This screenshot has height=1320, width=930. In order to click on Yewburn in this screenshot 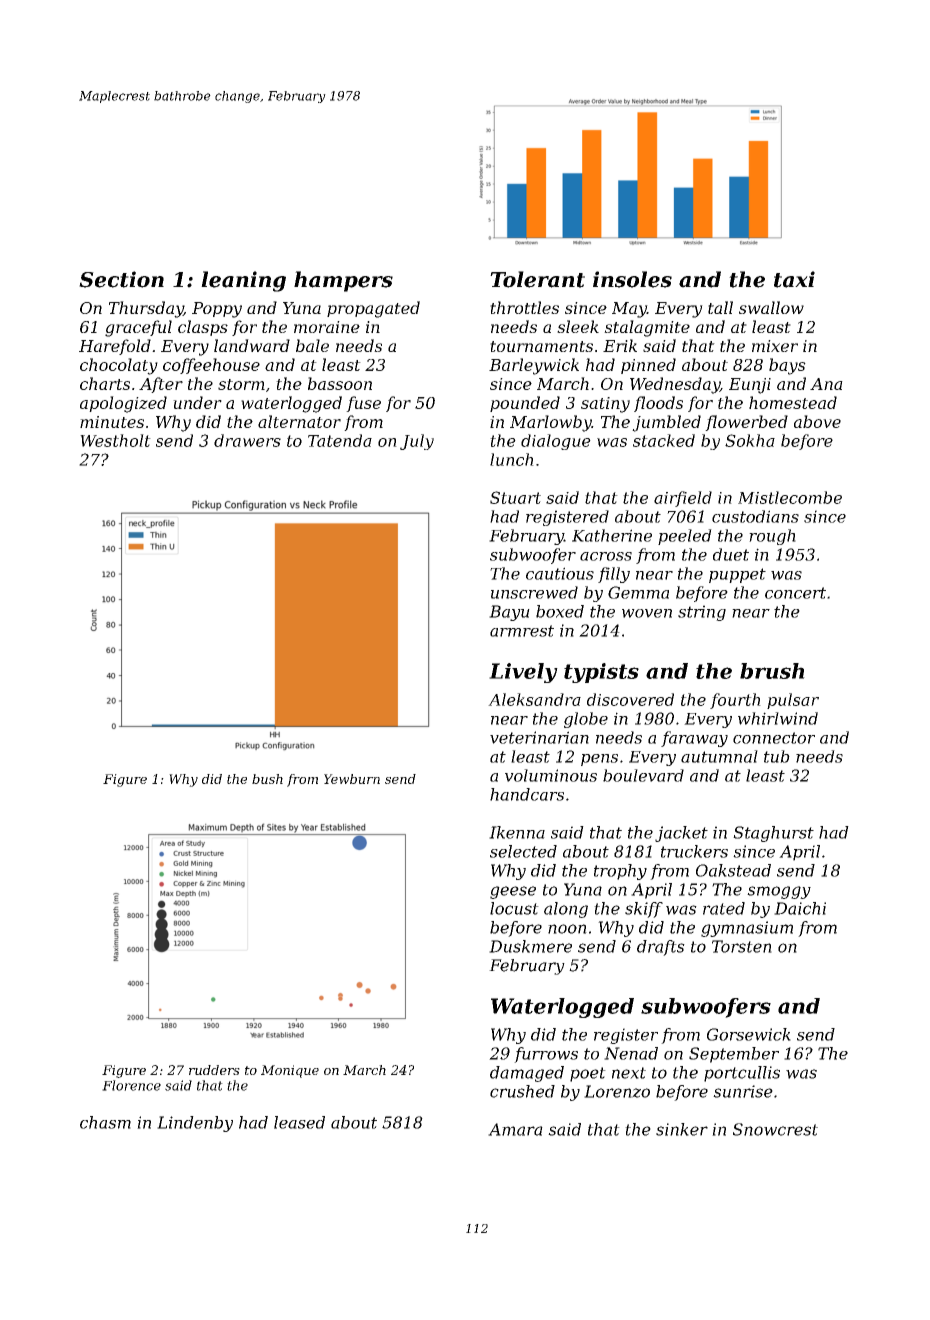, I will do `click(352, 779)`.
